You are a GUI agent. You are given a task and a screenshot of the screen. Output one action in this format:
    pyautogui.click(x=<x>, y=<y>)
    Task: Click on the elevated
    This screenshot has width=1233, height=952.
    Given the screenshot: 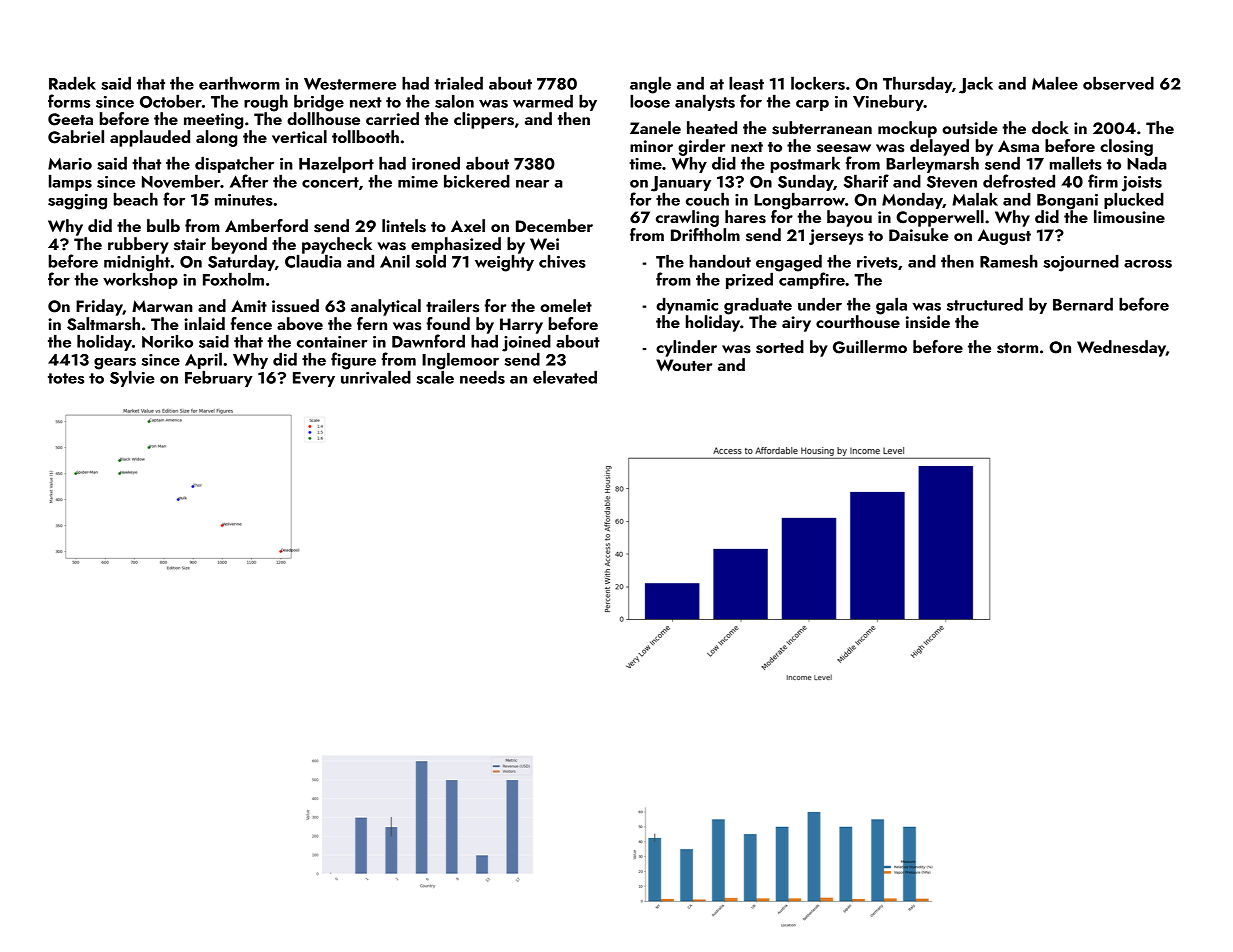 What is the action you would take?
    pyautogui.click(x=565, y=377)
